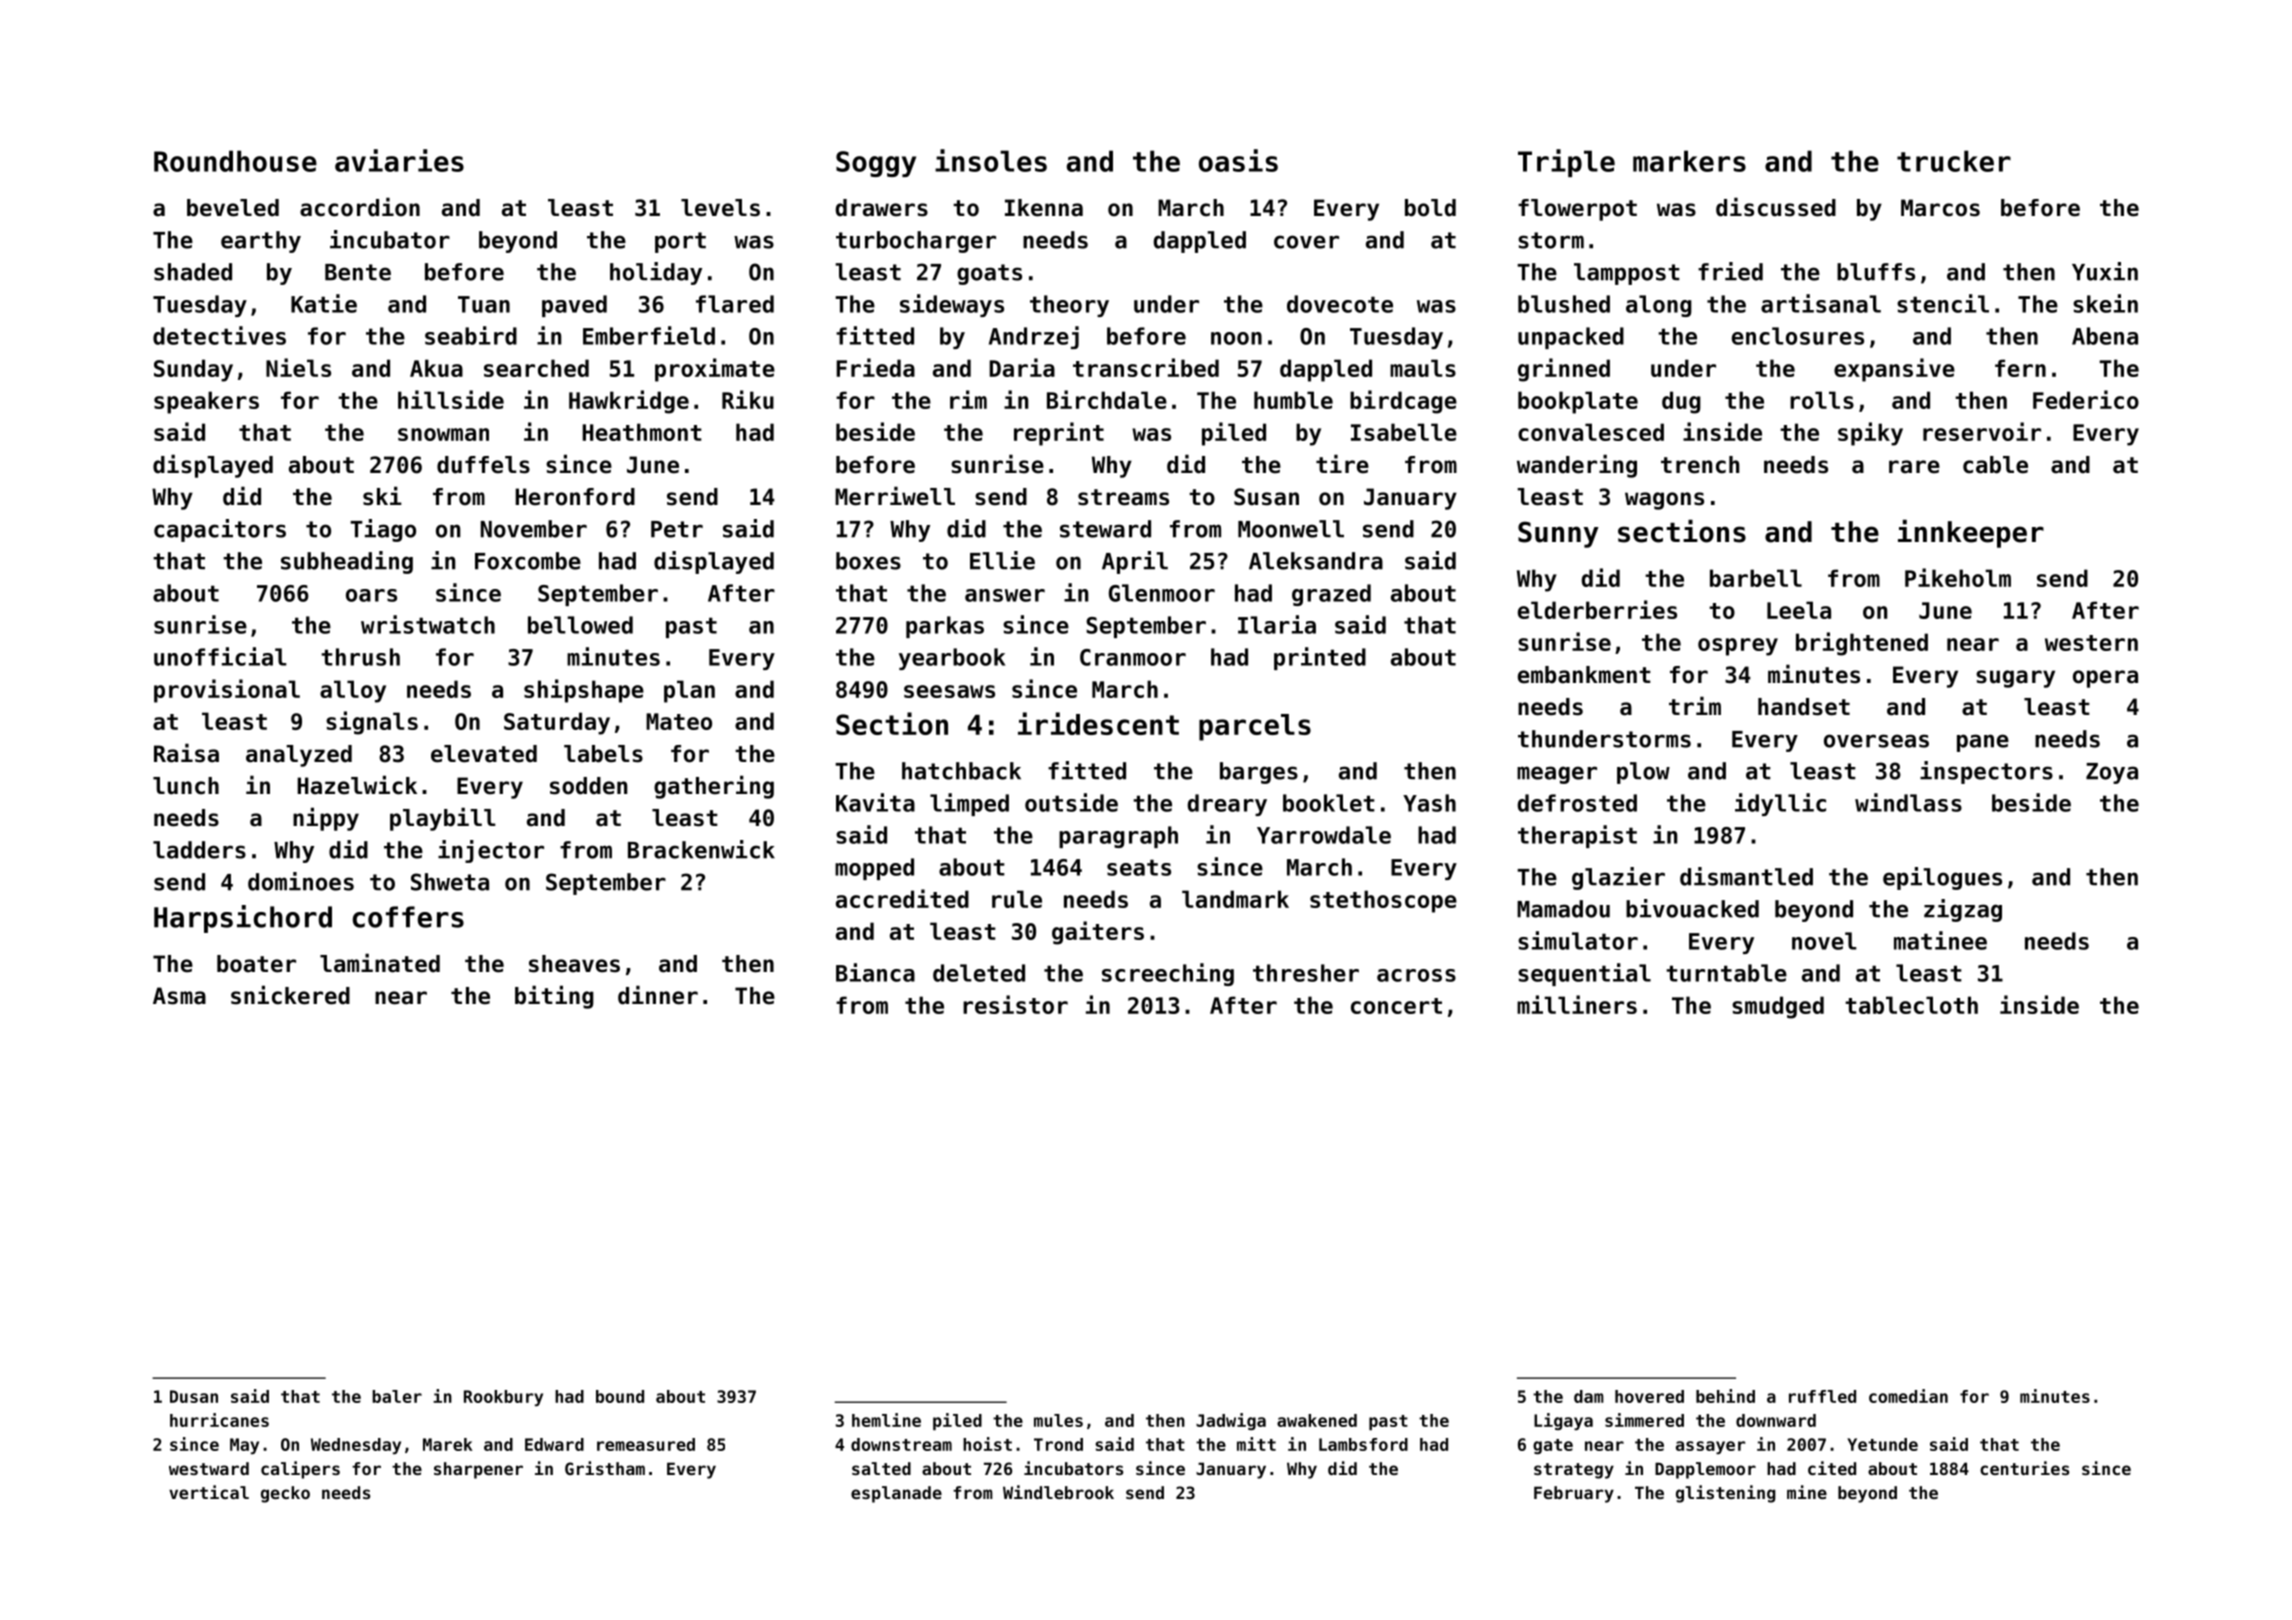  What do you see at coordinates (206, 402) in the screenshot?
I see `speakers` at bounding box center [206, 402].
